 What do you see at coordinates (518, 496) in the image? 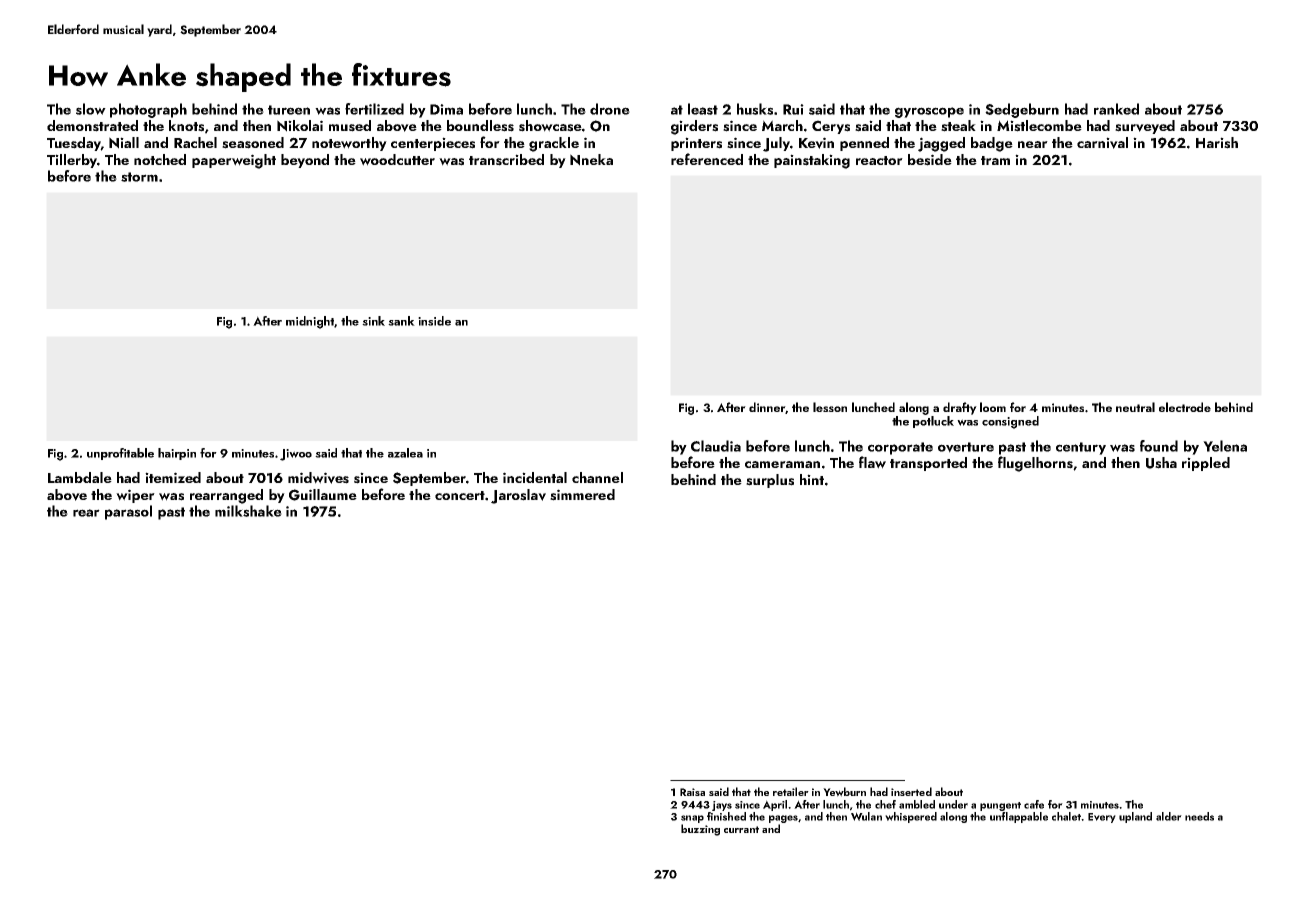
I see `Jaroslav` at bounding box center [518, 496].
